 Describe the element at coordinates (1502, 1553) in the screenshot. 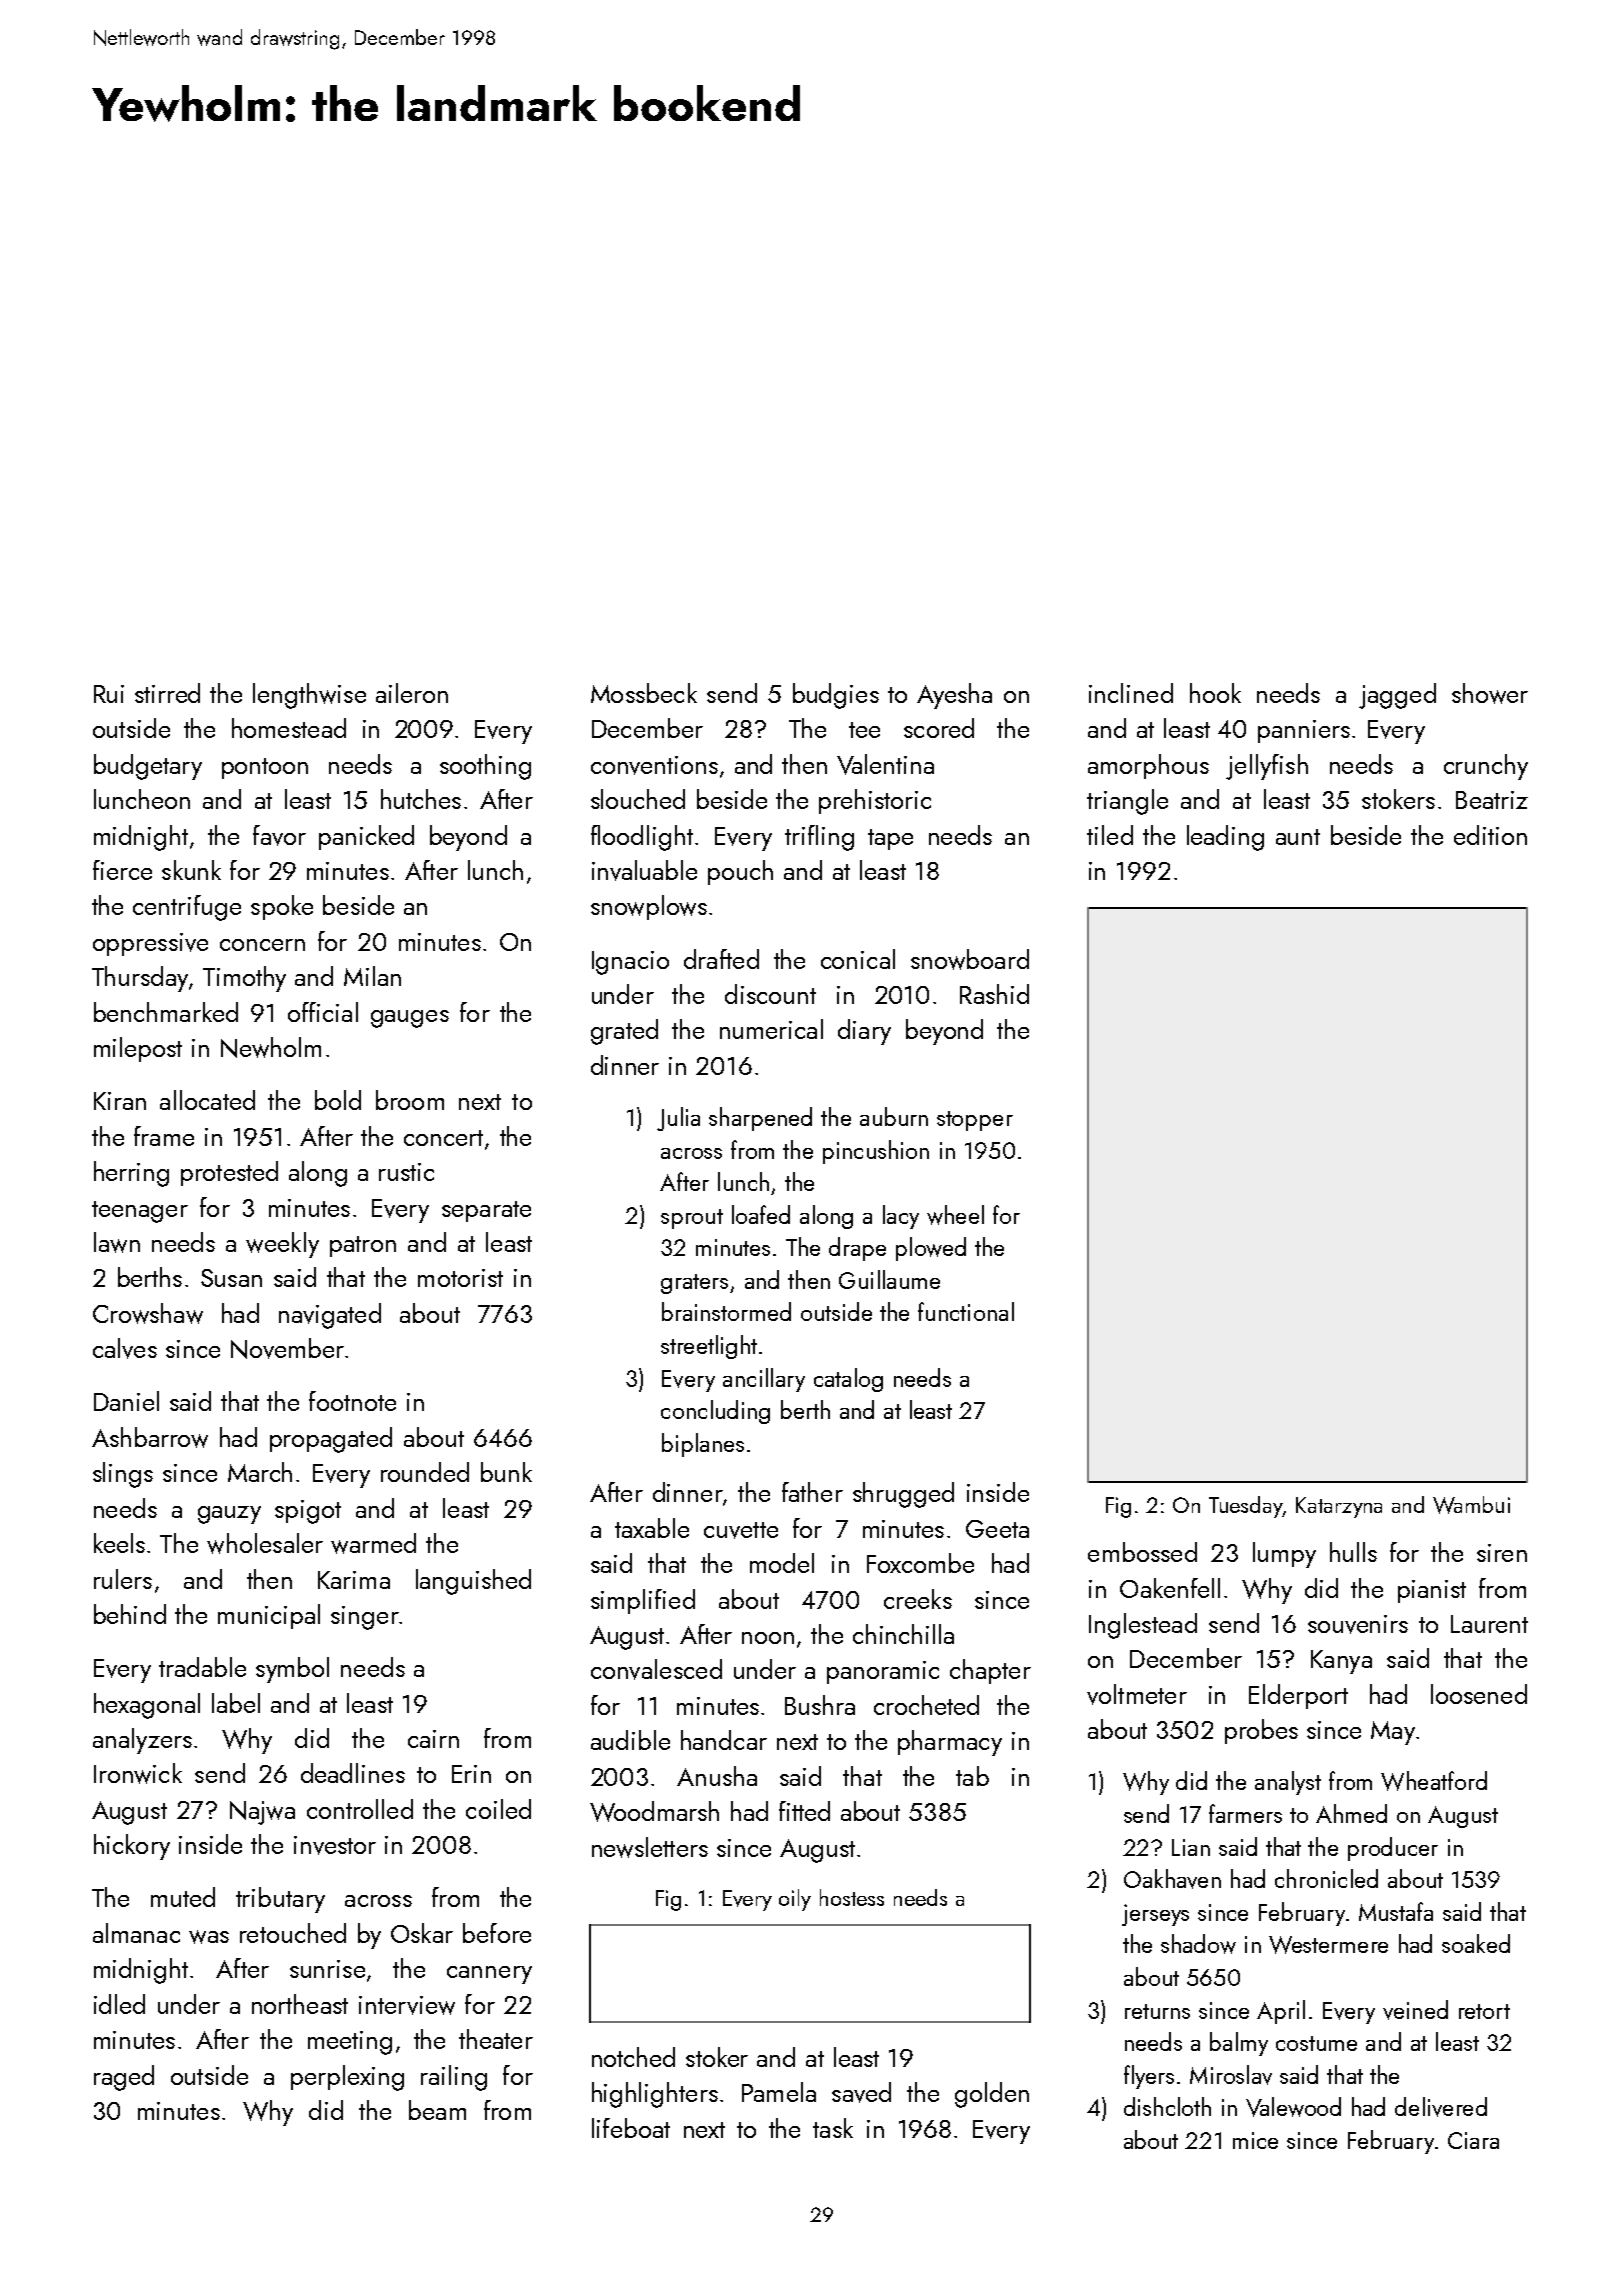

I see `siren` at that location.
